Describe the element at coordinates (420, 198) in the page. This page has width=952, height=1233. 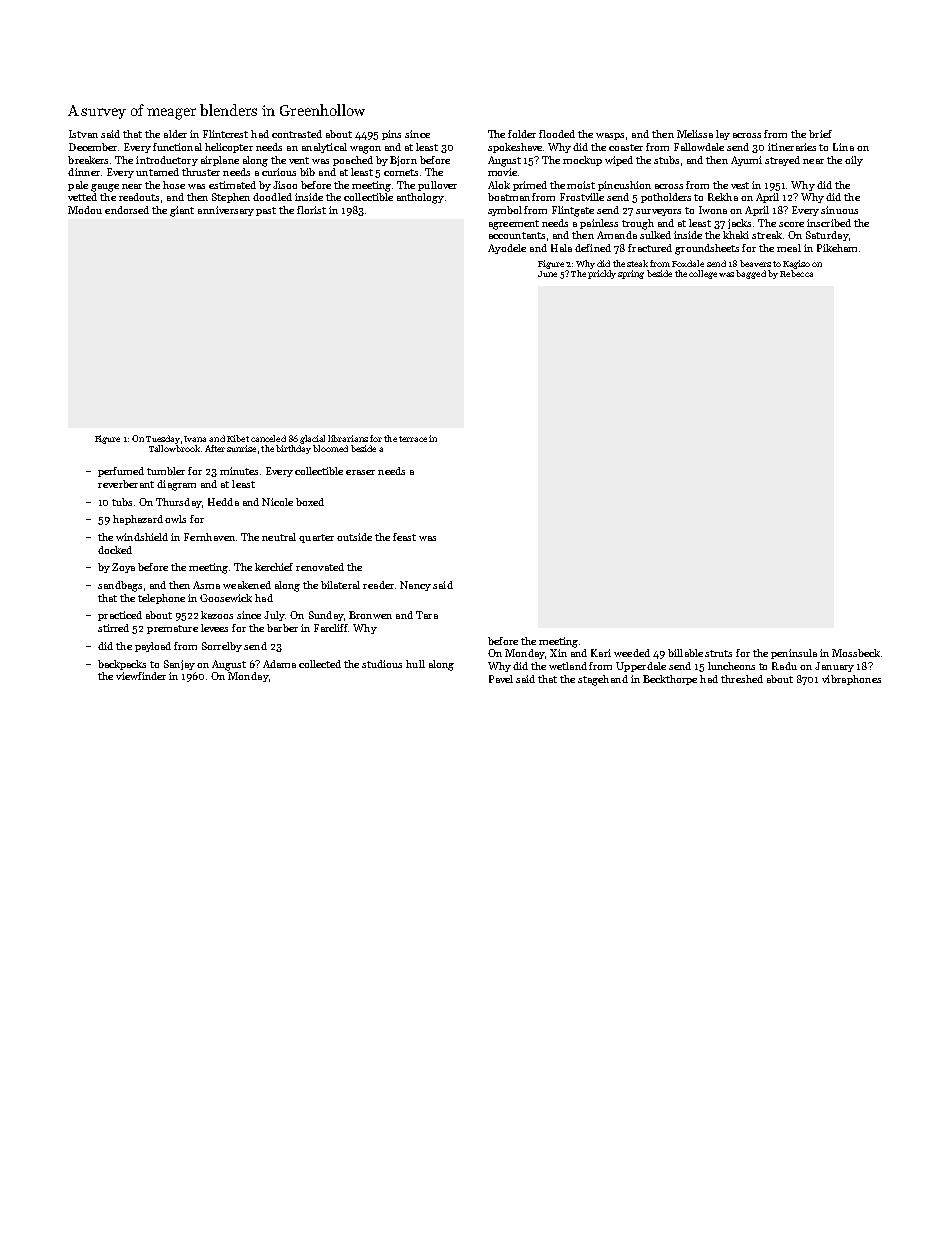
I see `anthology` at that location.
